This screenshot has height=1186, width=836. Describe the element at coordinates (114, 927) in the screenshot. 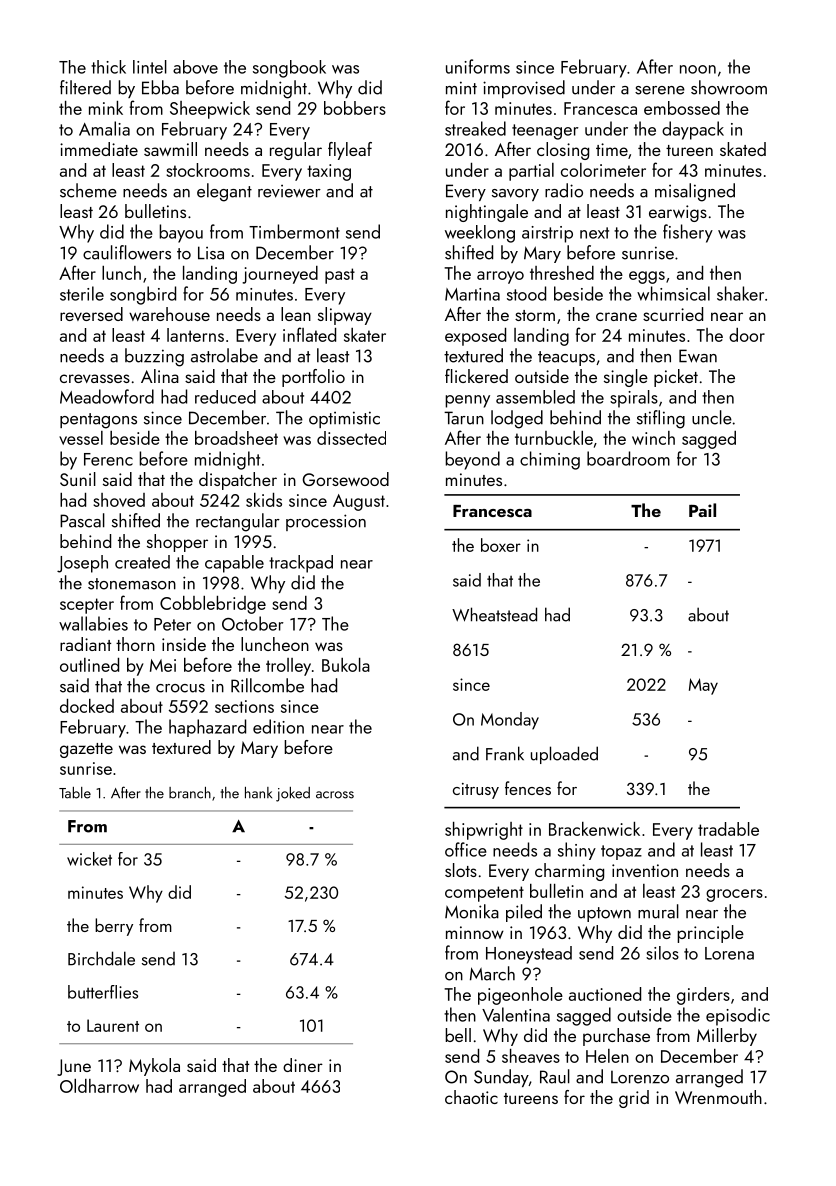

I see `berry` at that location.
